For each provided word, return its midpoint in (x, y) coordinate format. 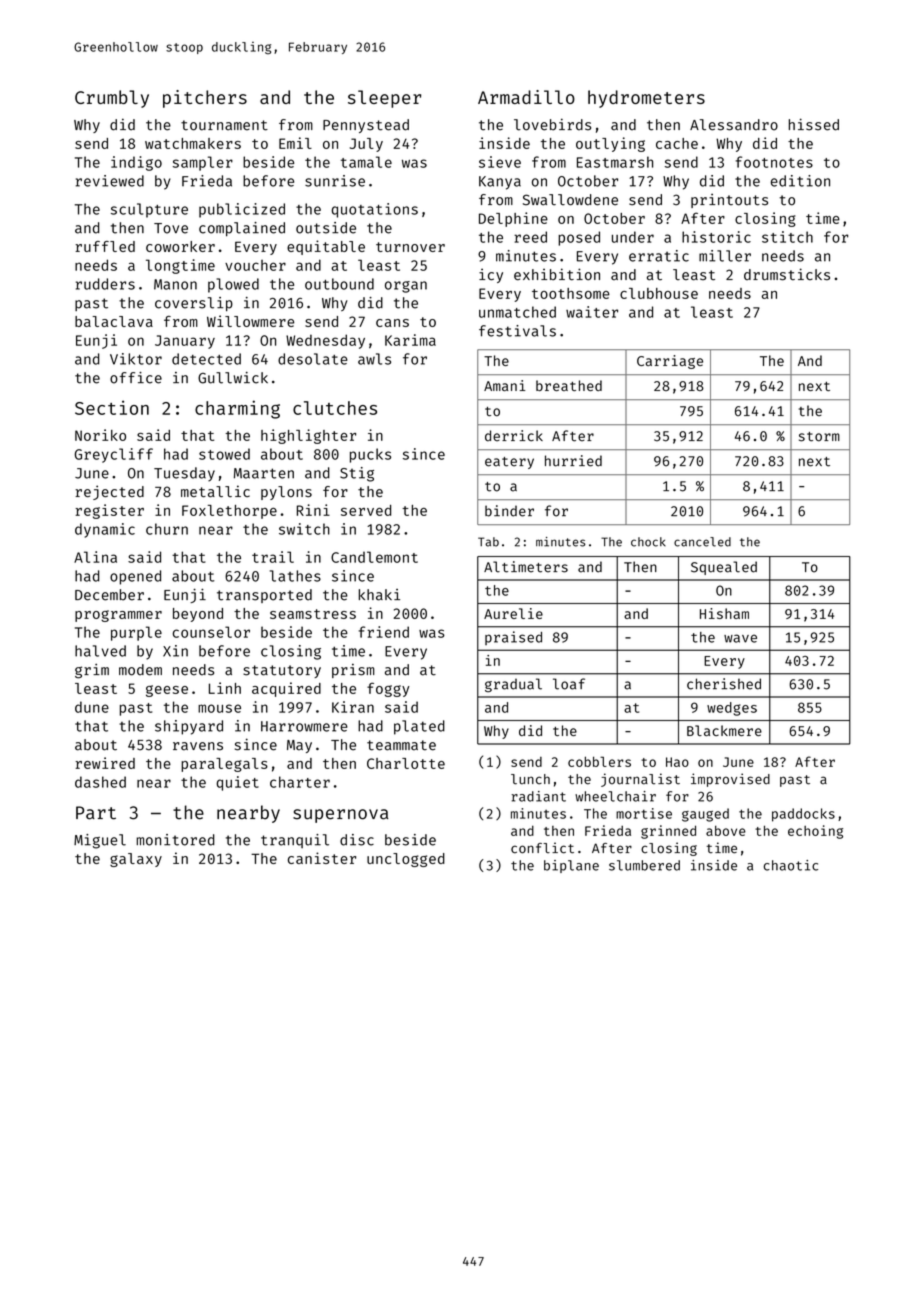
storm (819, 437)
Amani (505, 385)
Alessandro (734, 125)
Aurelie (513, 613)
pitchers (205, 99)
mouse (219, 708)
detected (206, 359)
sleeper (384, 99)
